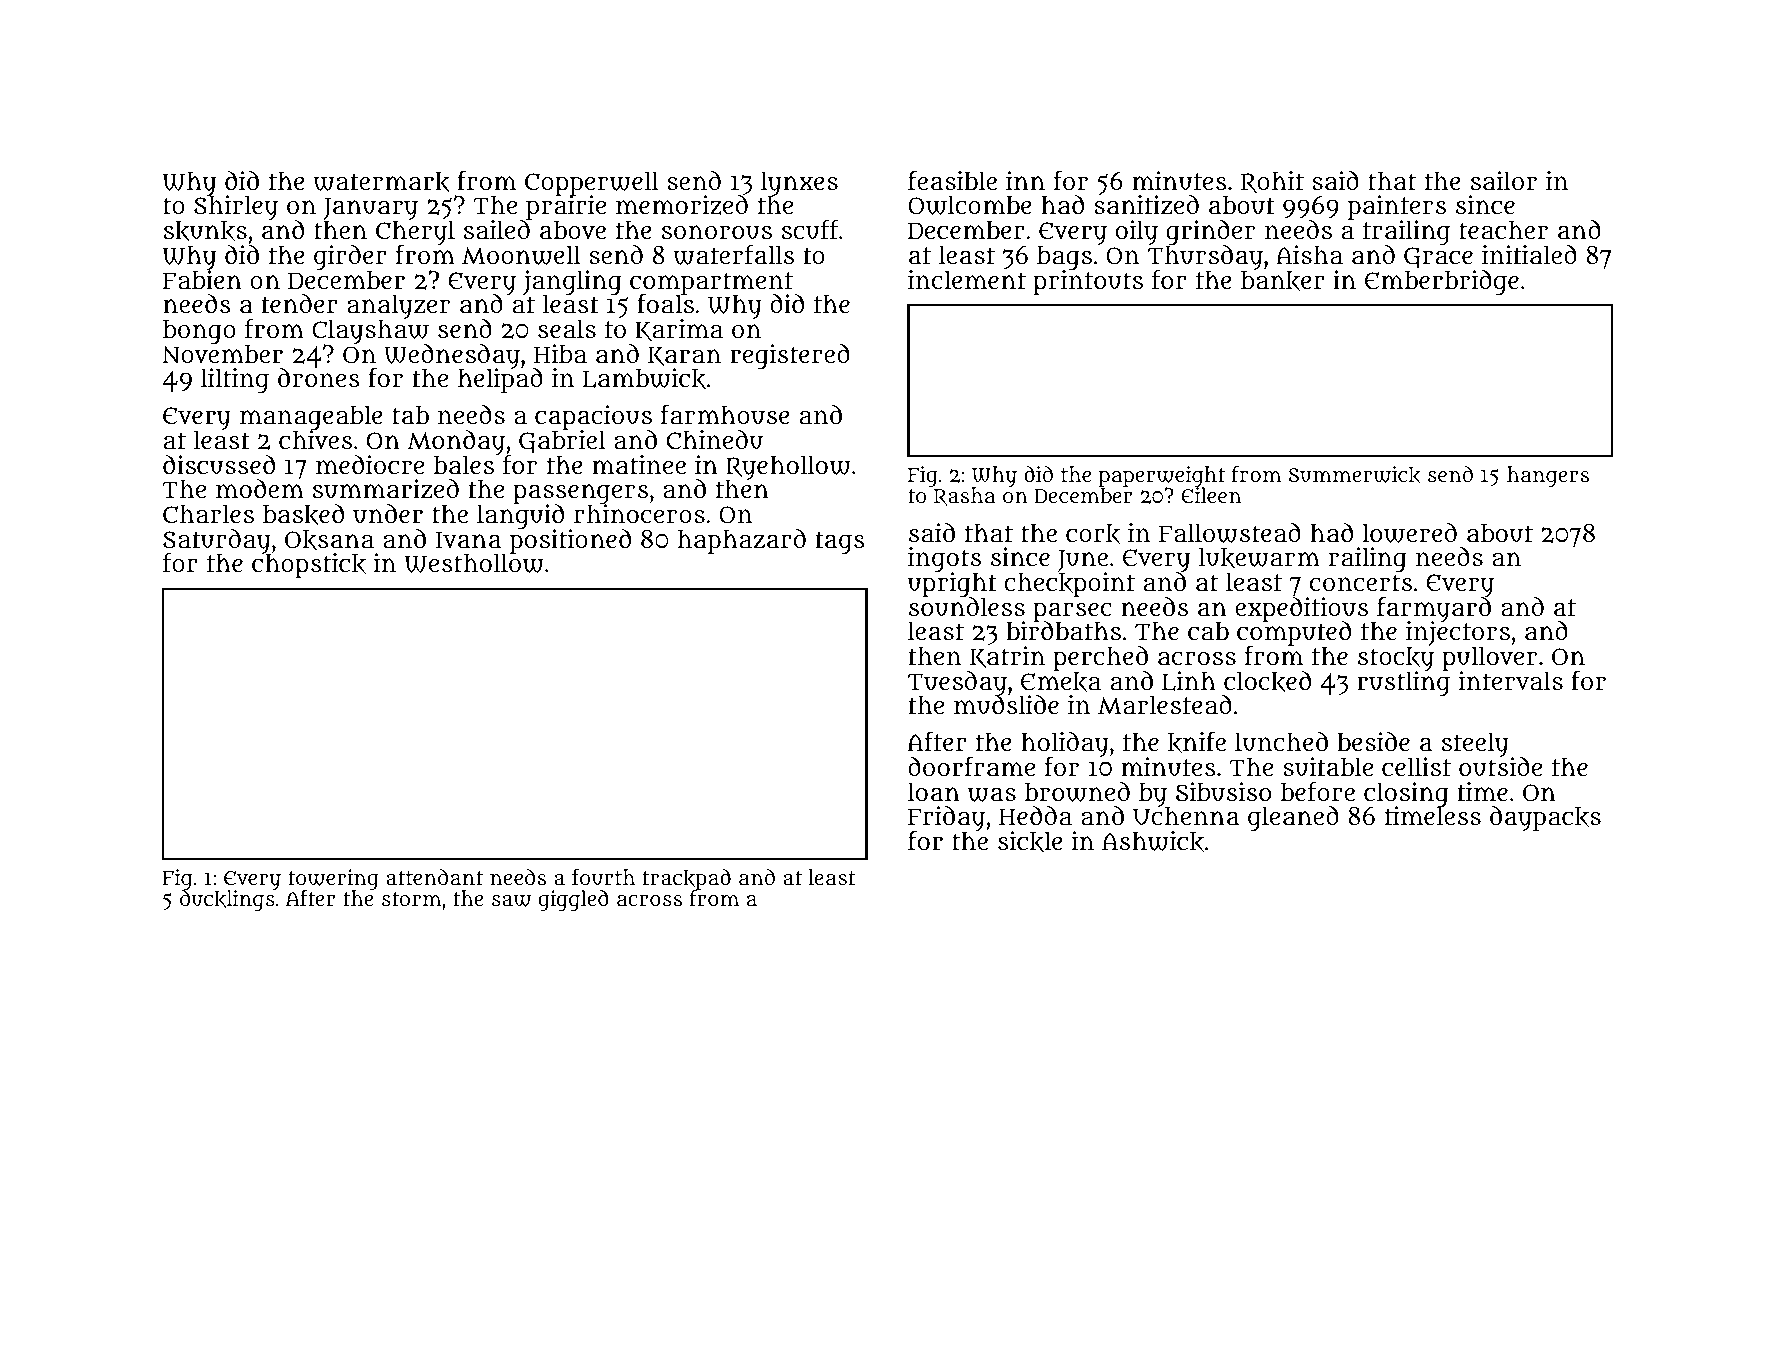  Describe the element at coordinates (1030, 841) in the screenshot. I see `sickle` at that location.
